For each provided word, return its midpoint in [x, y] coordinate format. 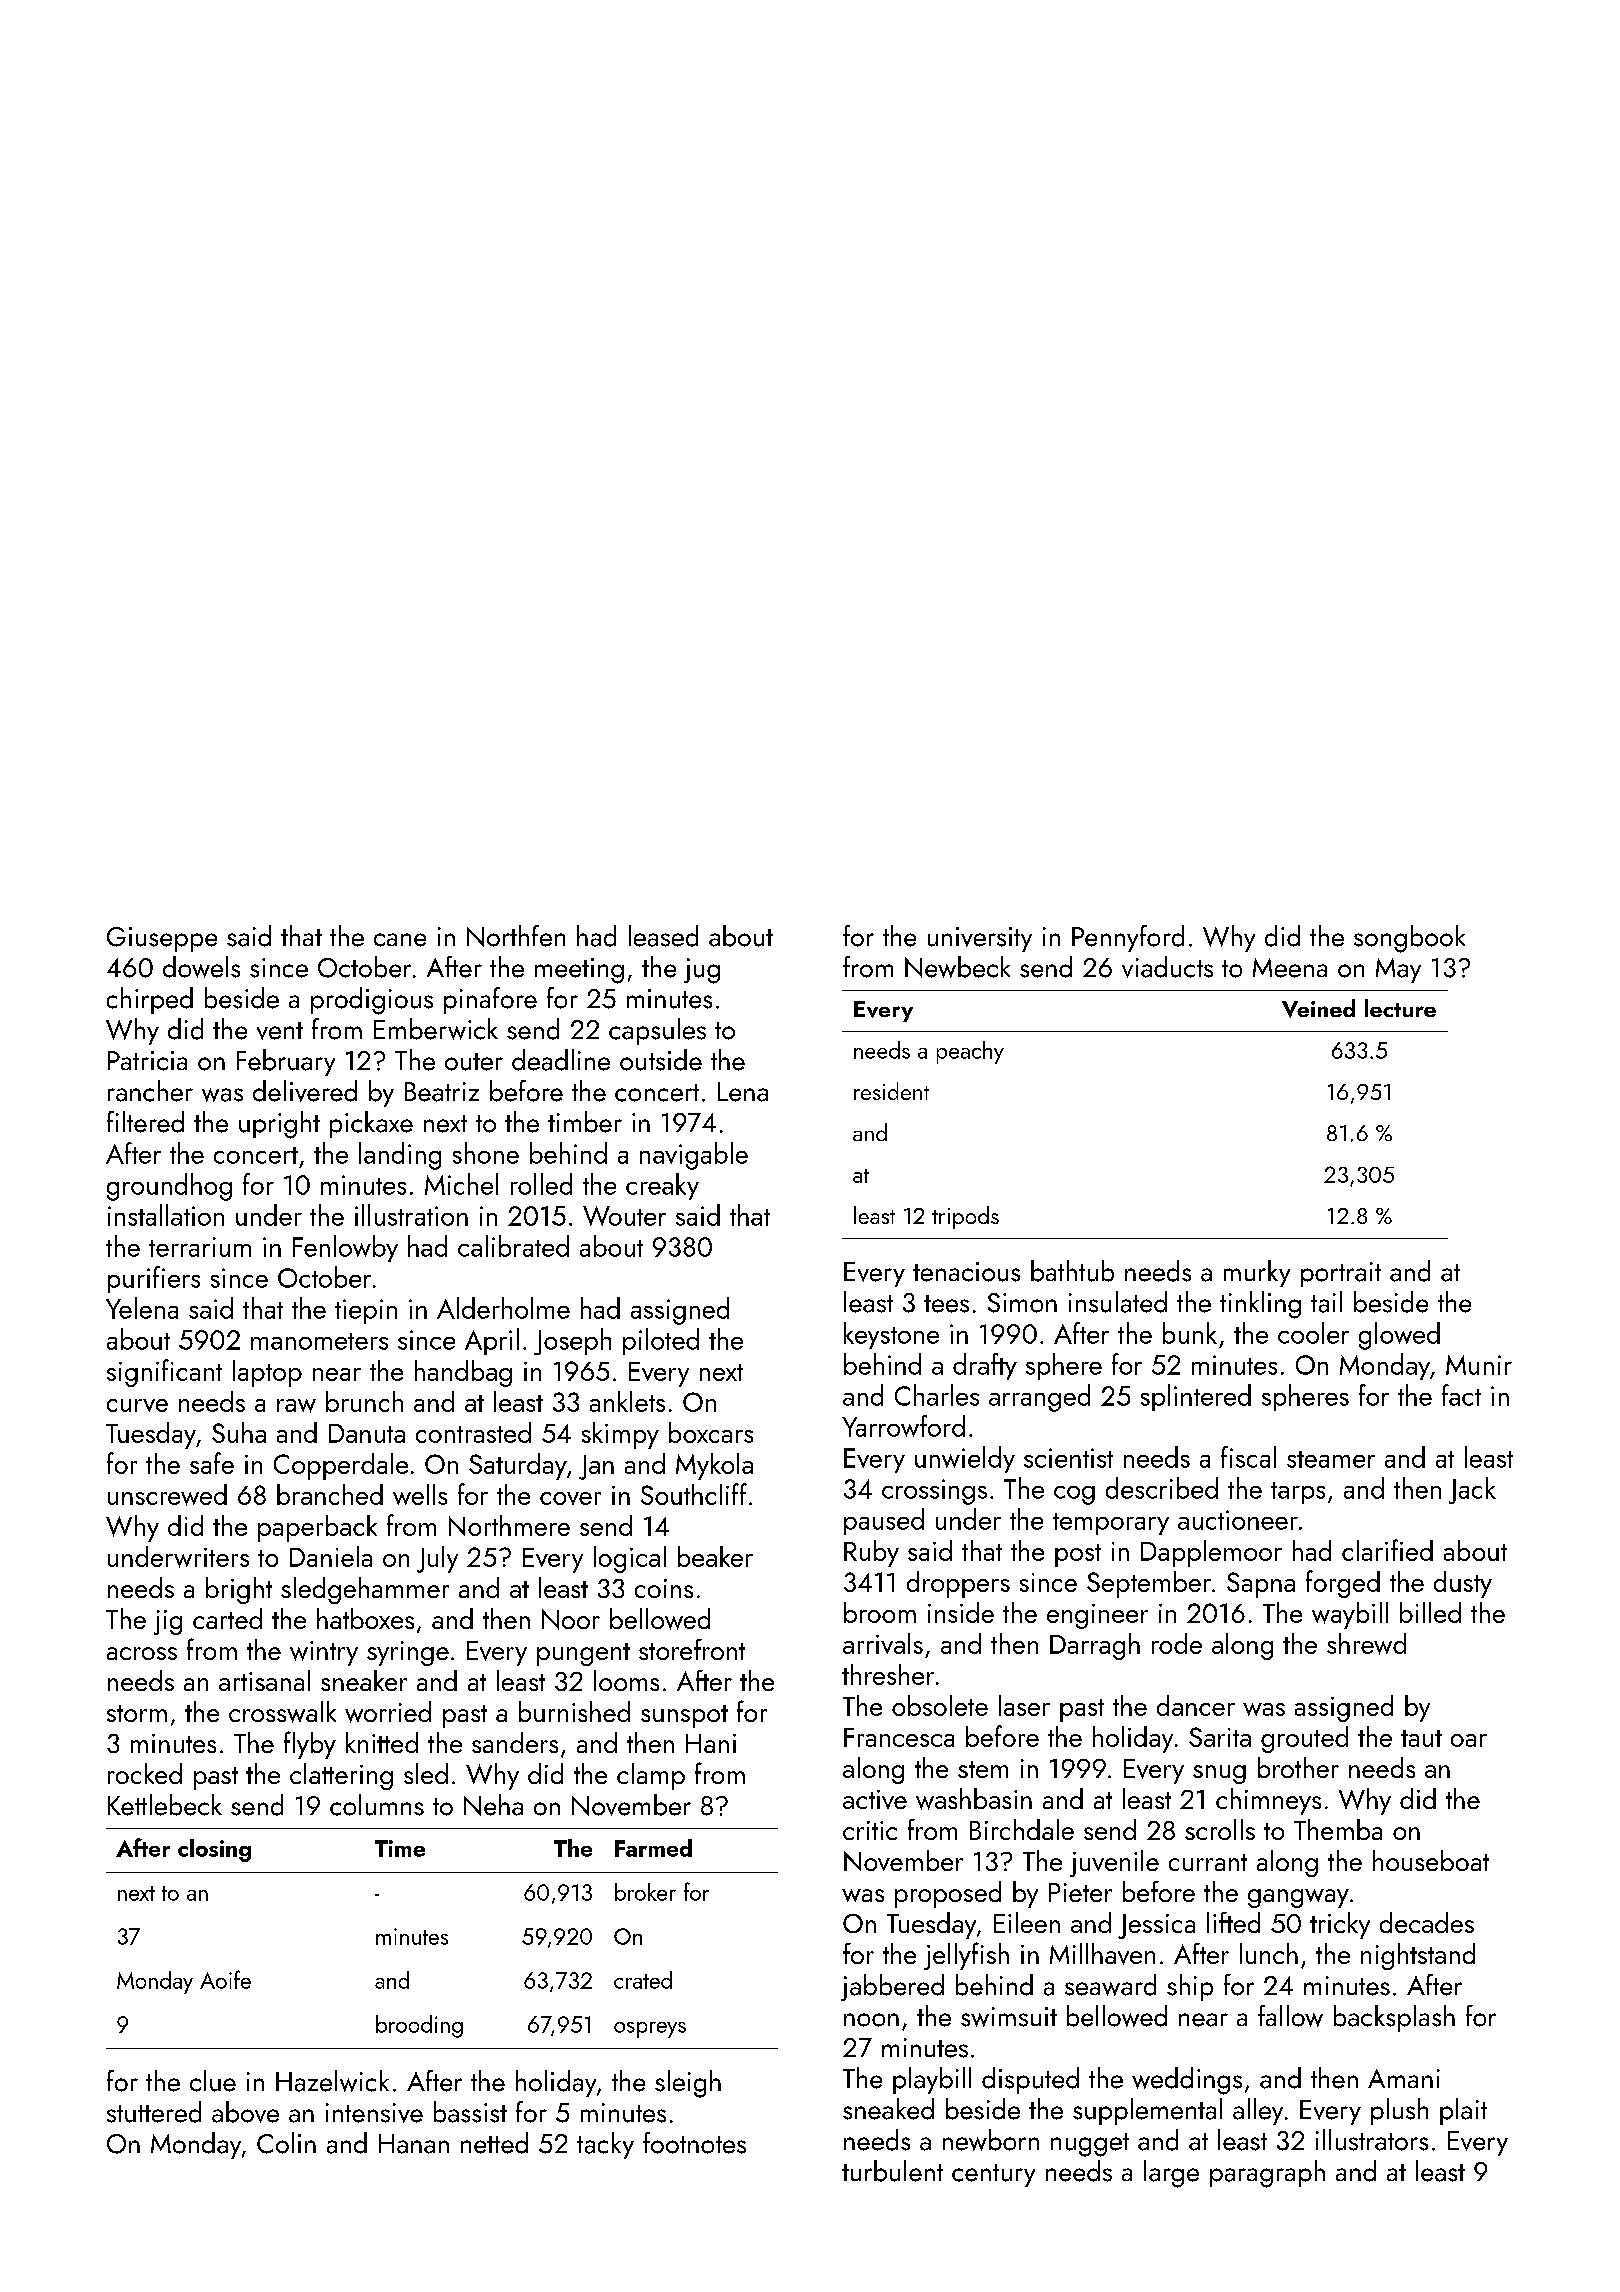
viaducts [1167, 967]
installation [166, 1215]
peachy [970, 1052]
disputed [1030, 2080]
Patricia [147, 1061]
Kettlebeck [165, 1805]
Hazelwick [332, 2081]
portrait [1341, 1274]
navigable [694, 1156]
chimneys [1268, 1801]
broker [645, 1892]
